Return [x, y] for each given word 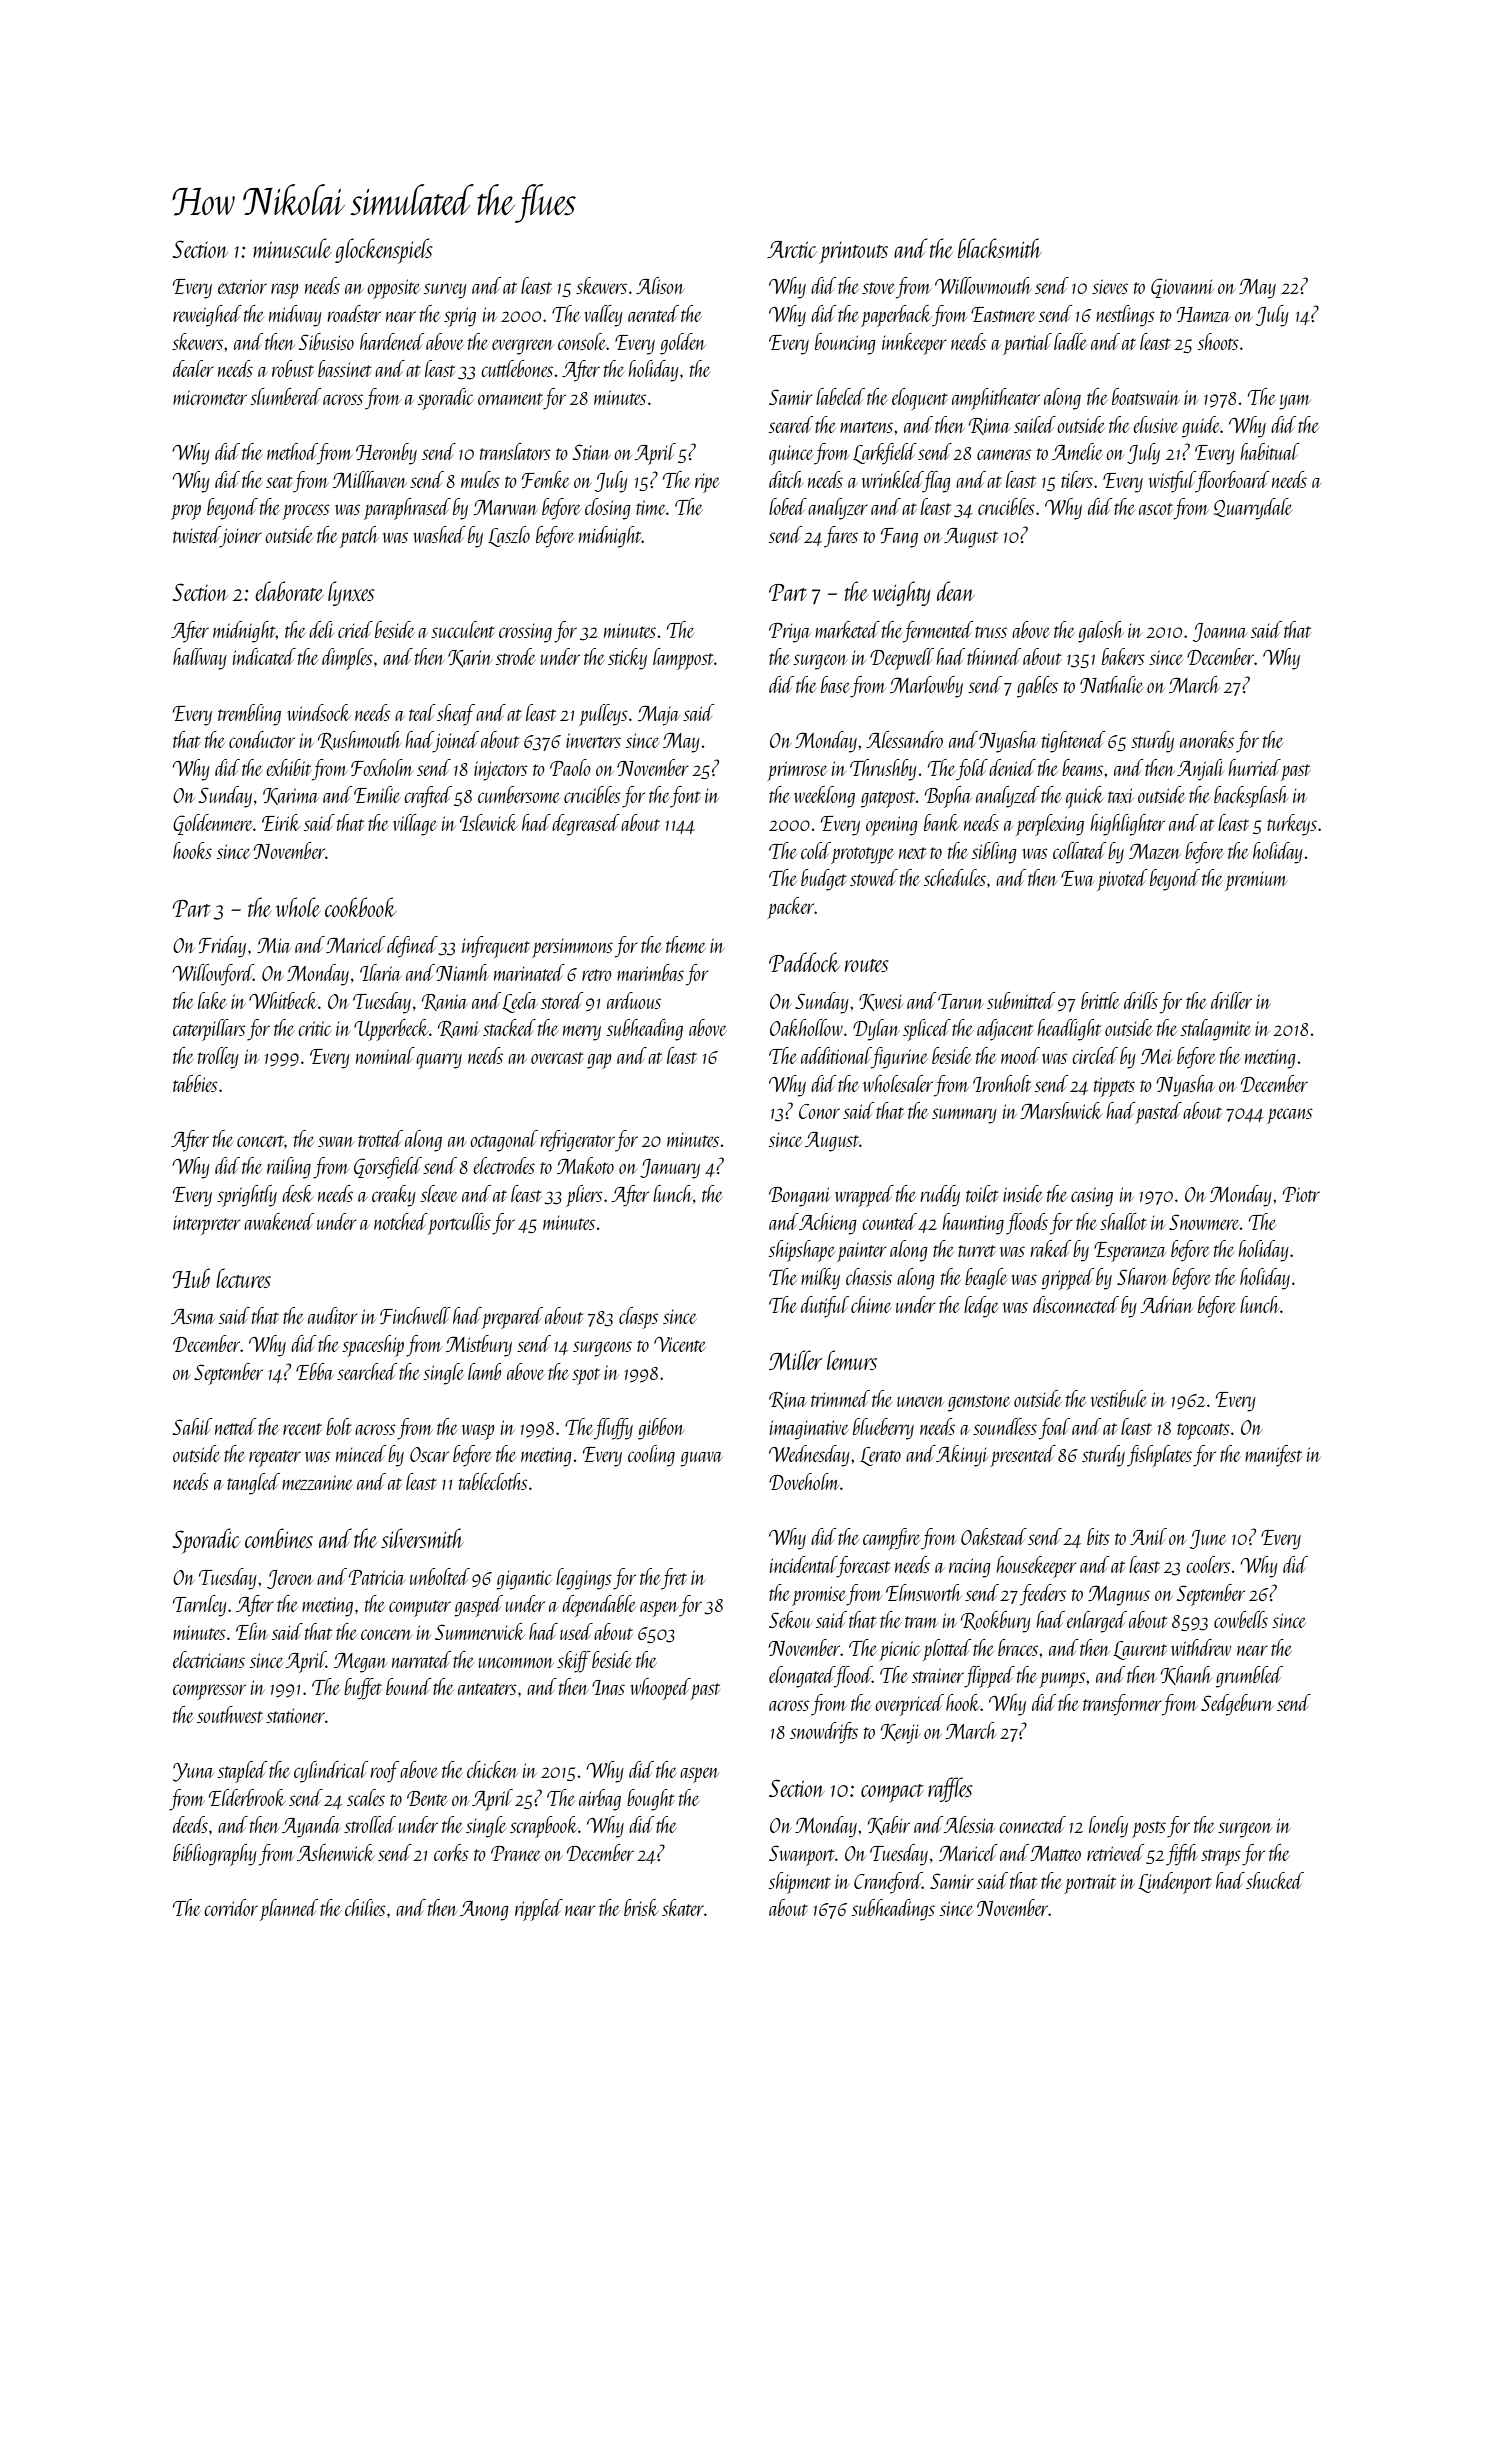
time [650, 507]
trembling [249, 715]
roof [385, 1772]
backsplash [1251, 797]
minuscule [292, 248]
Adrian [1167, 1304]
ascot [1156, 509]
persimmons [572, 948]
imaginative [809, 1430]
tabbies [195, 1083]
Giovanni [1182, 288]
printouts [853, 253]
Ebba [315, 1371]
